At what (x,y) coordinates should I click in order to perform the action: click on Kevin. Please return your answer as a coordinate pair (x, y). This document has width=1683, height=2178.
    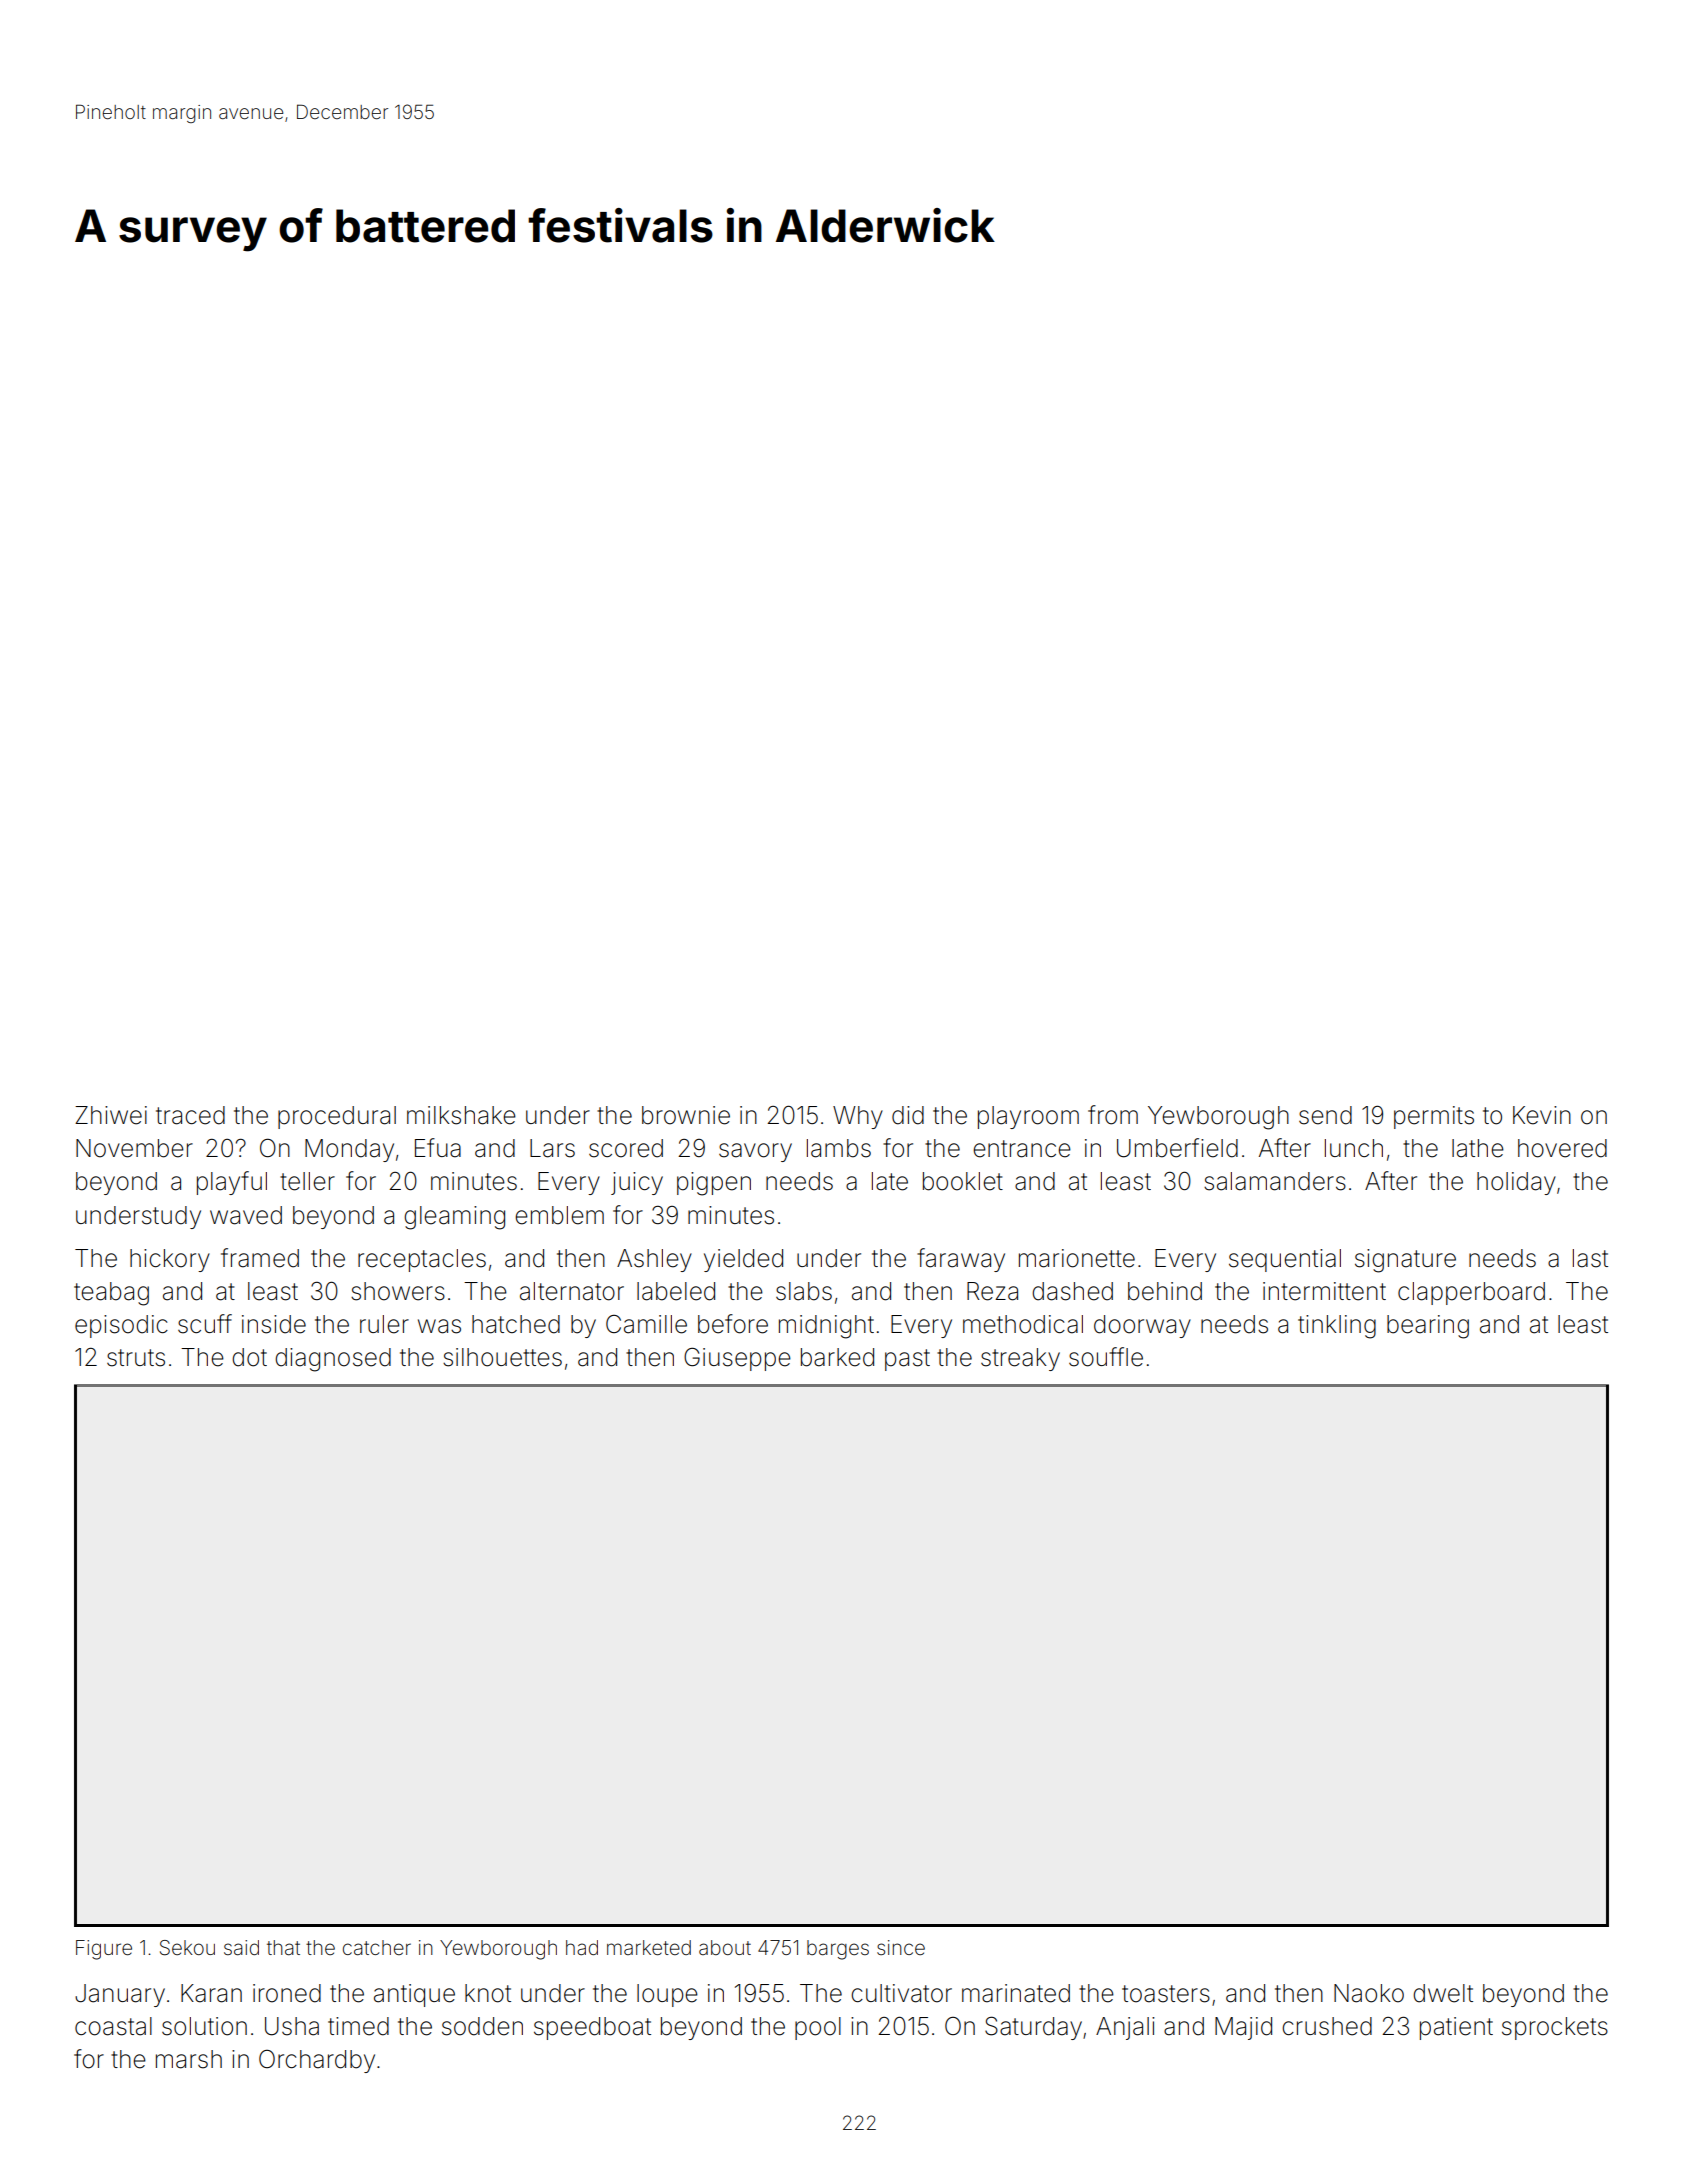
    Looking at the image, I should click on (1542, 1115).
